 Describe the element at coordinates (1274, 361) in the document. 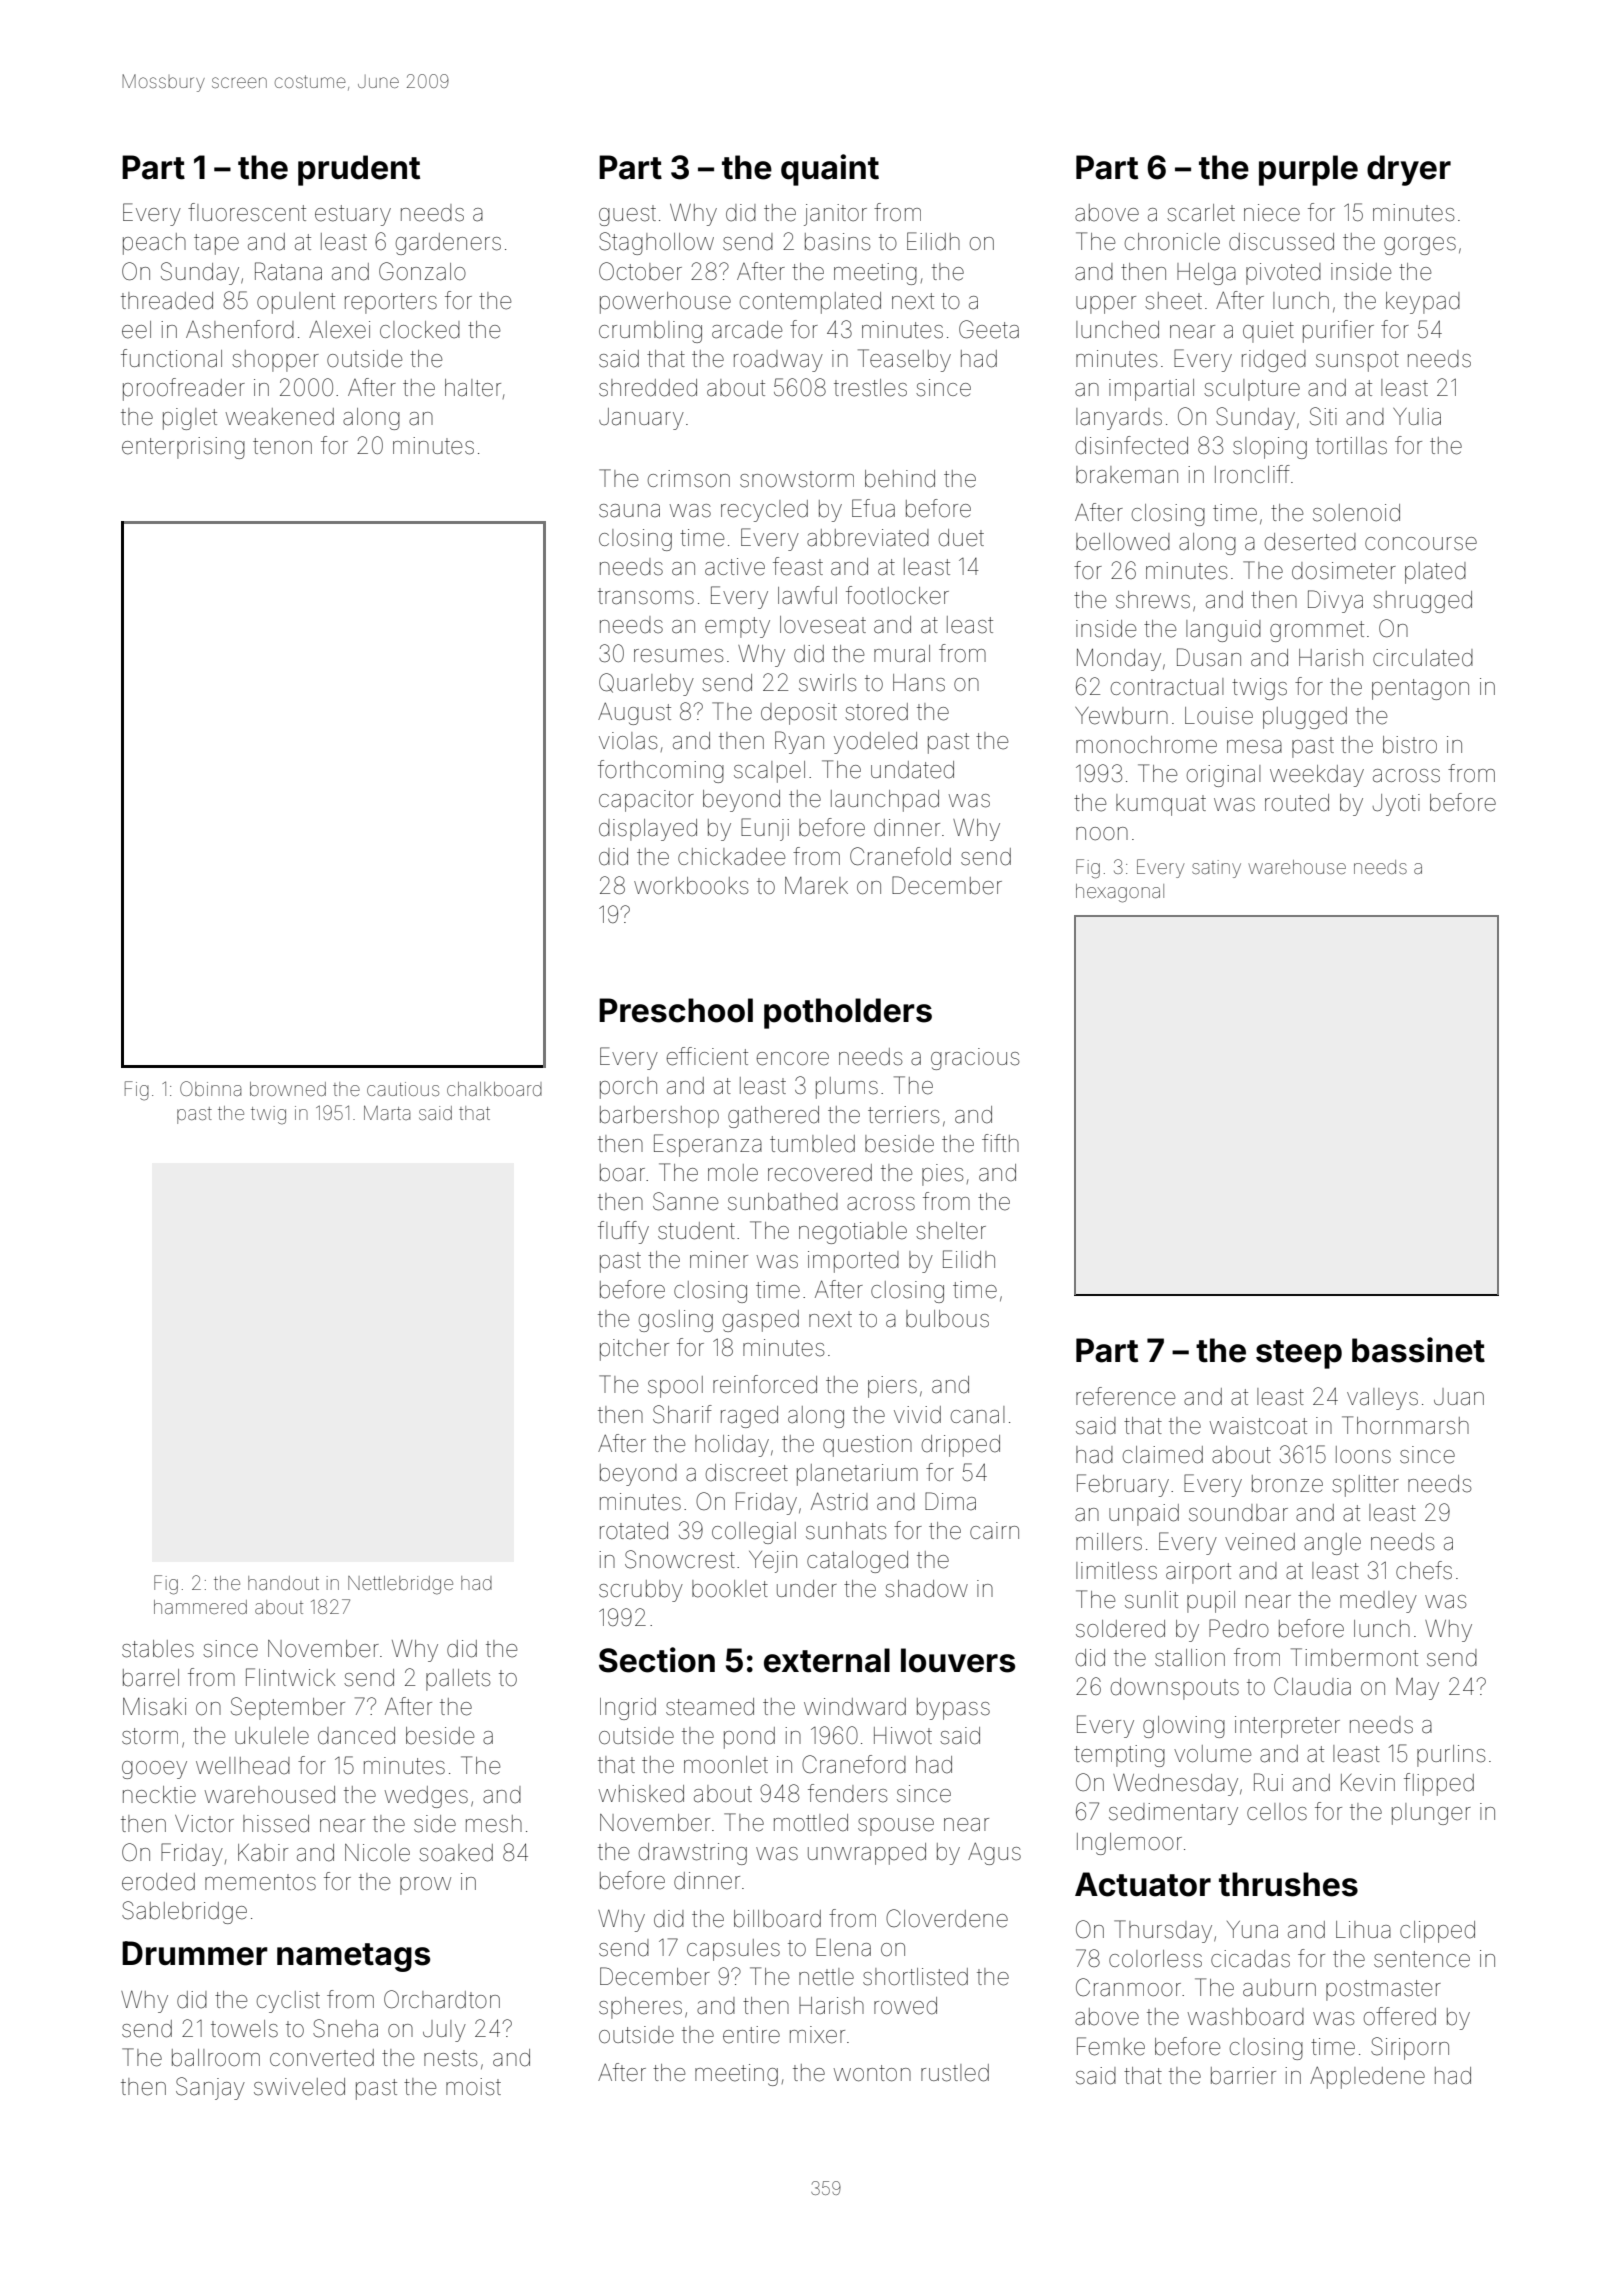

I see `ridged` at that location.
